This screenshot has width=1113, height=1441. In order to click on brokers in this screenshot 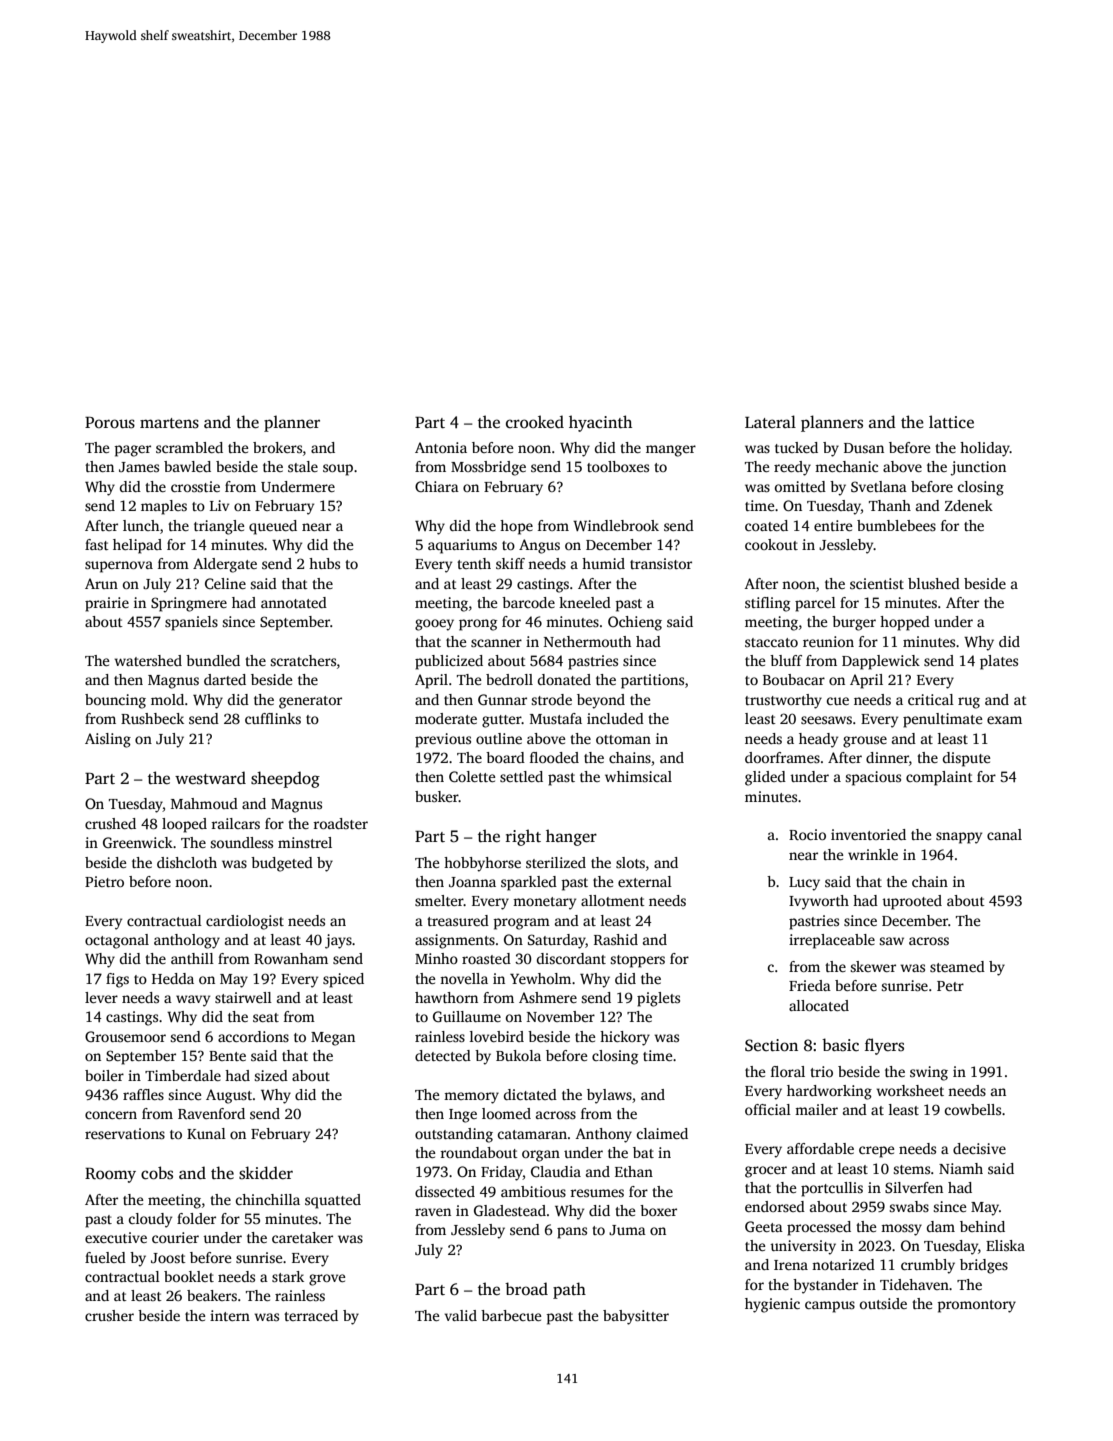, I will do `click(277, 447)`.
